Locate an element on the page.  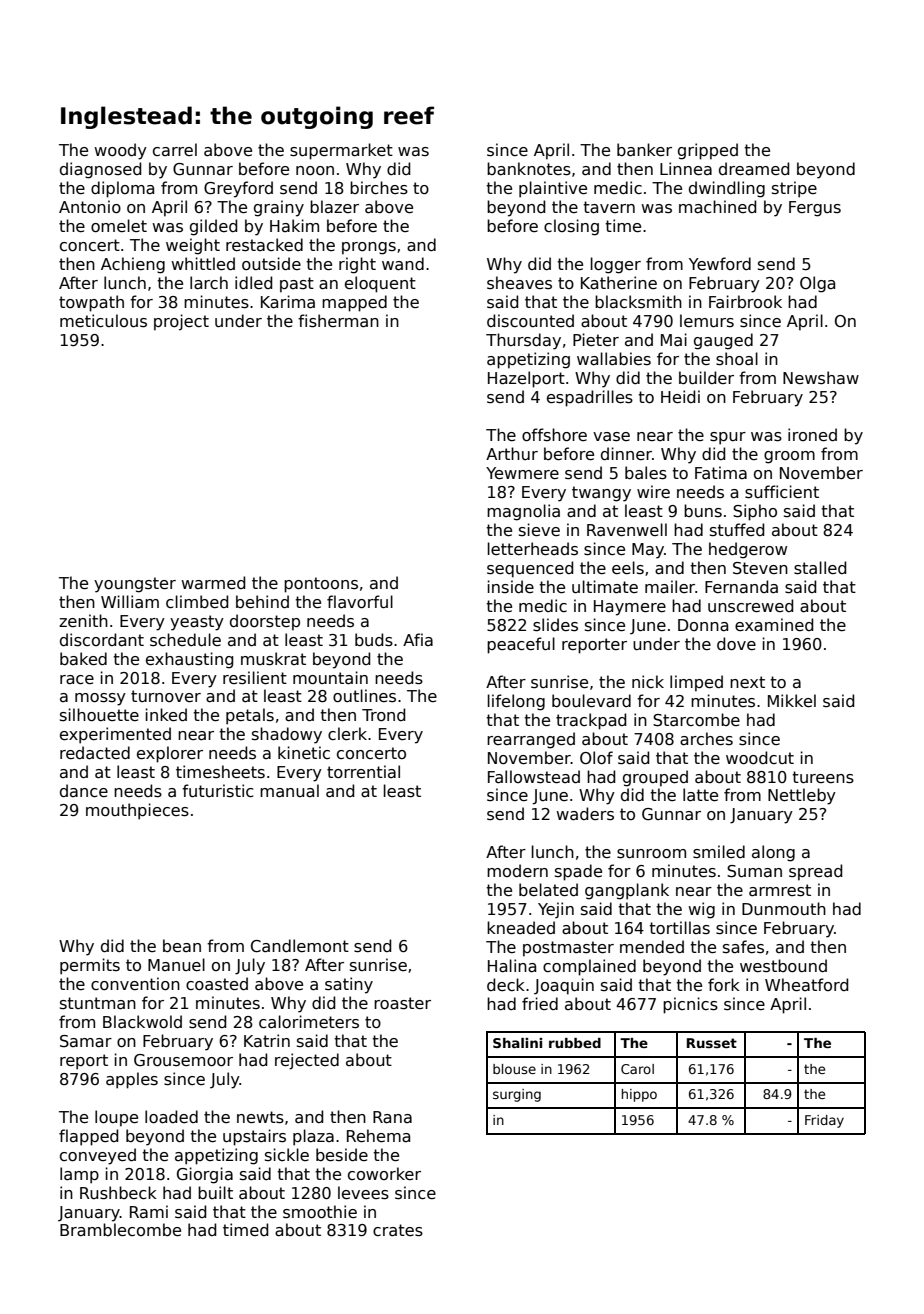
Bramblecombe is located at coordinates (120, 1230).
